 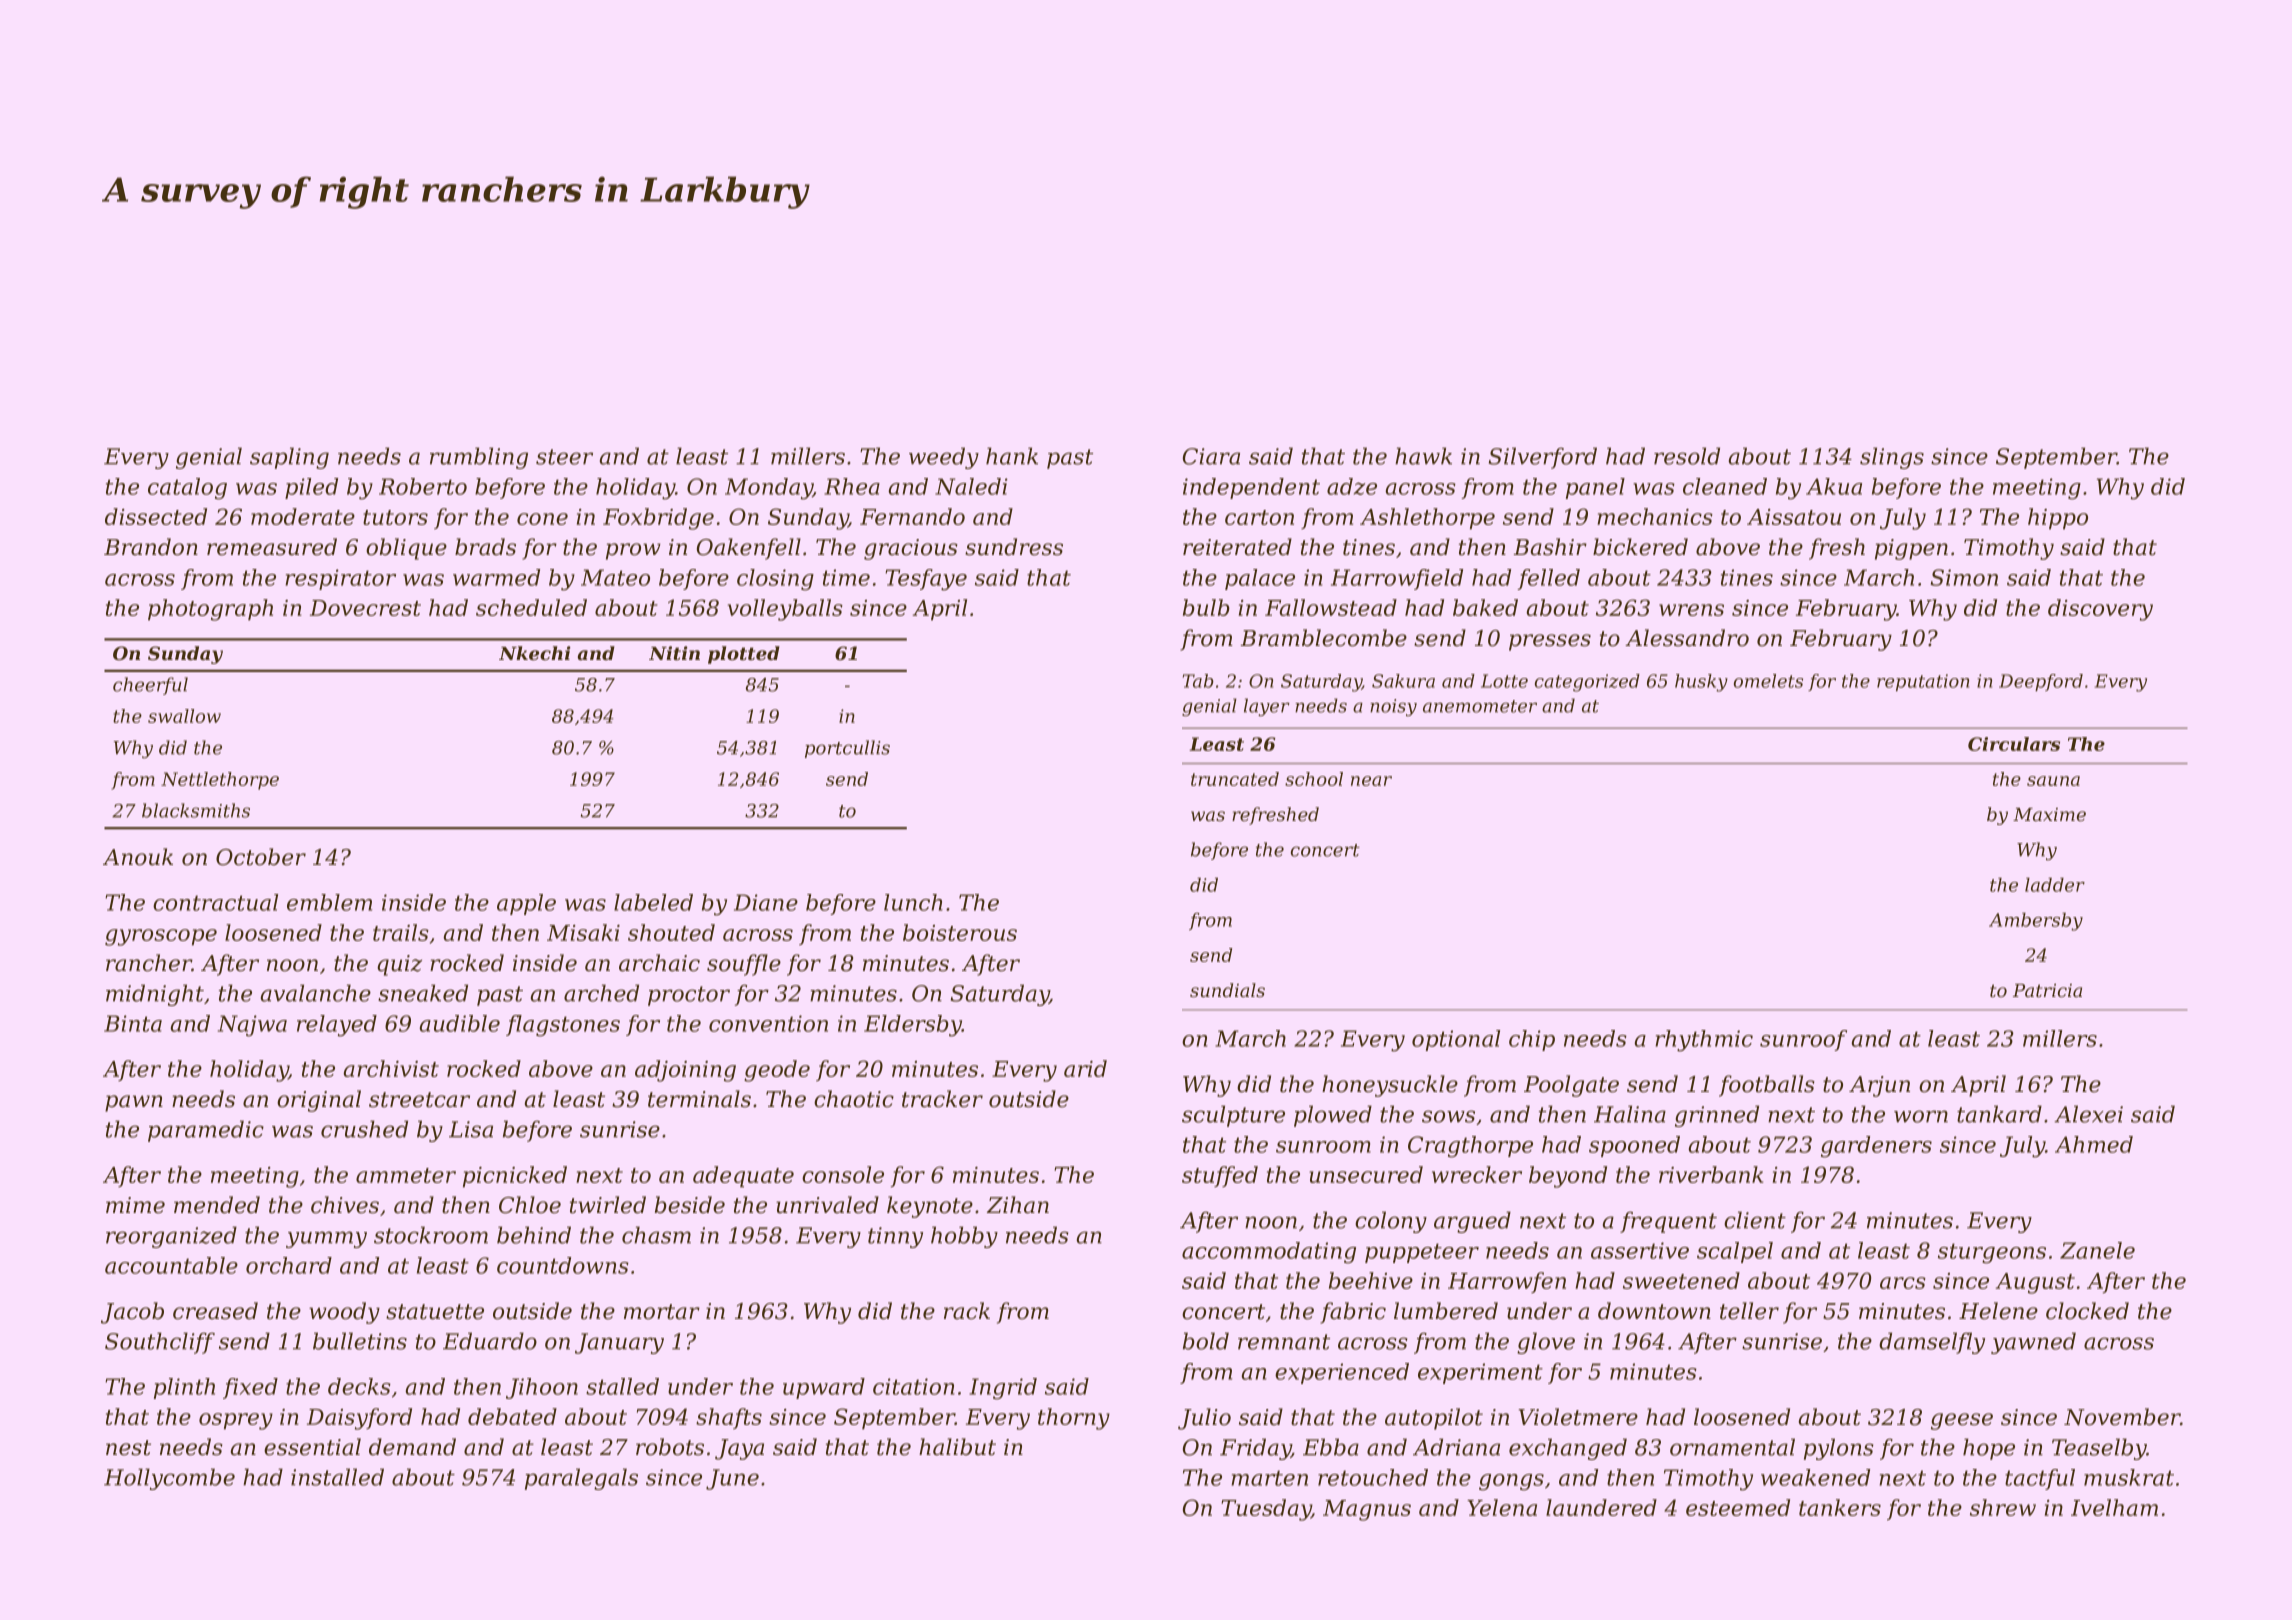 What do you see at coordinates (847, 749) in the image?
I see `portcullis` at bounding box center [847, 749].
